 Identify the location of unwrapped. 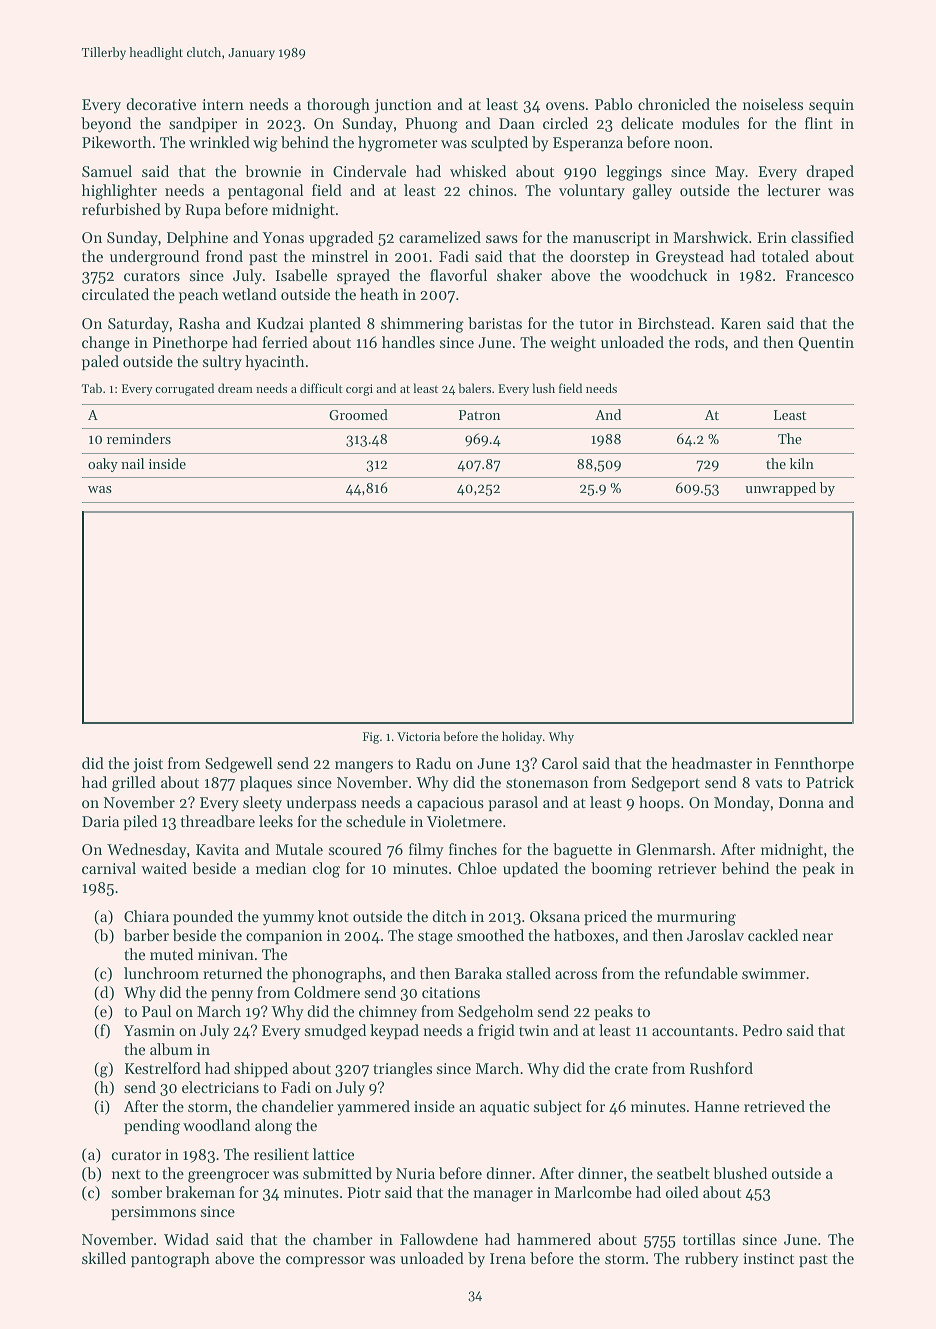
(780, 489).
